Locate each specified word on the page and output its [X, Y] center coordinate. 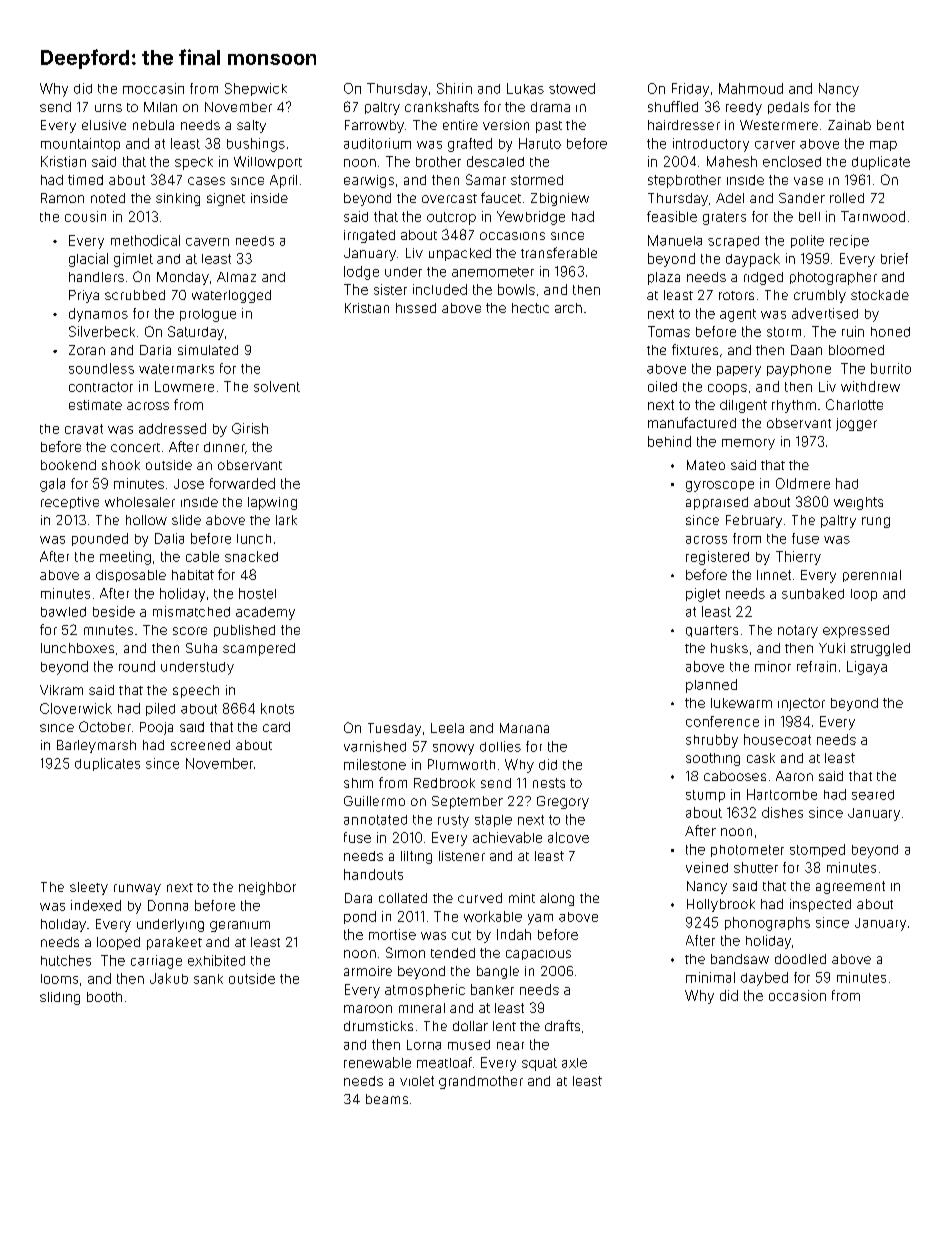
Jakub [169, 978]
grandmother [481, 1082]
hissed [416, 308]
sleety [89, 888]
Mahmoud [751, 88]
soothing [713, 759]
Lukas [525, 88]
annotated [375, 820]
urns [108, 108]
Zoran [87, 350]
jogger [856, 424]
